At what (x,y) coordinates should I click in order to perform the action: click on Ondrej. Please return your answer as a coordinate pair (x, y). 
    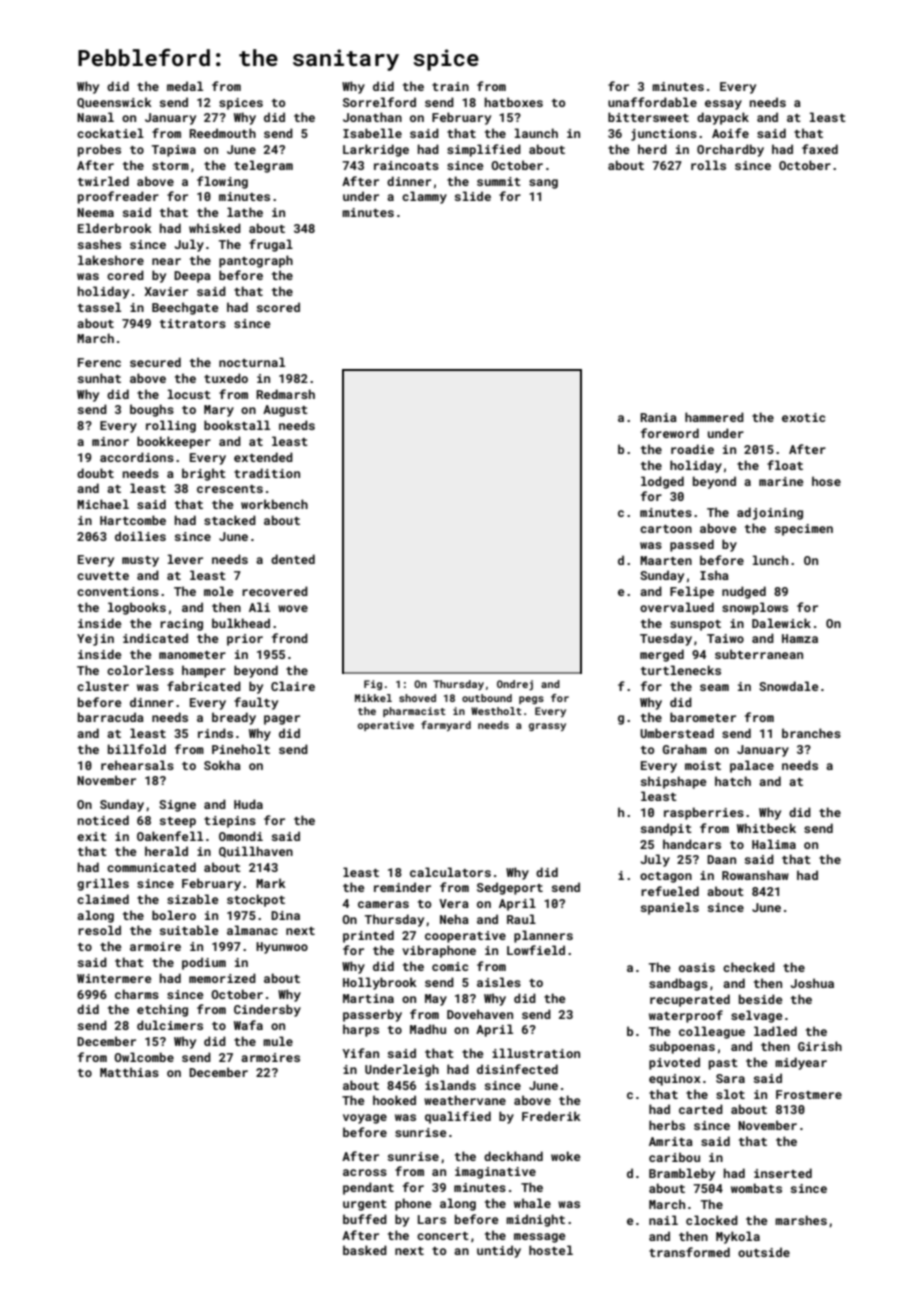
    Looking at the image, I should click on (515, 685).
